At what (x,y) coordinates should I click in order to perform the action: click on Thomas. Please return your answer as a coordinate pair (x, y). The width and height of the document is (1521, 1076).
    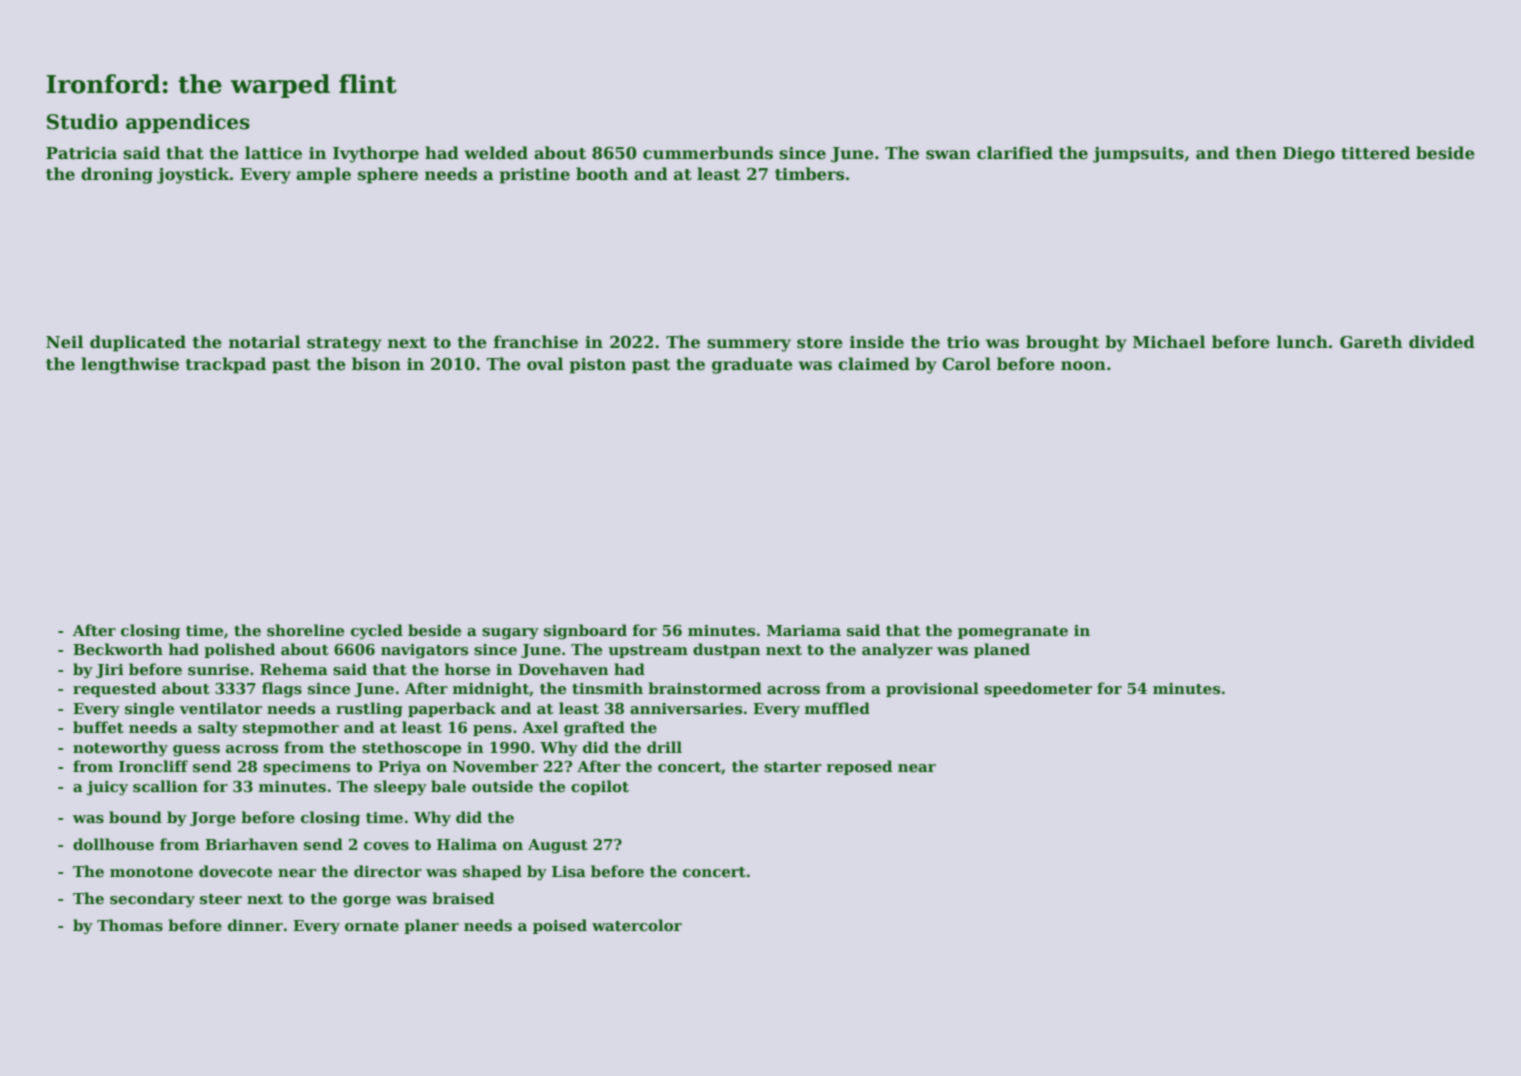
    Looking at the image, I should click on (130, 925).
